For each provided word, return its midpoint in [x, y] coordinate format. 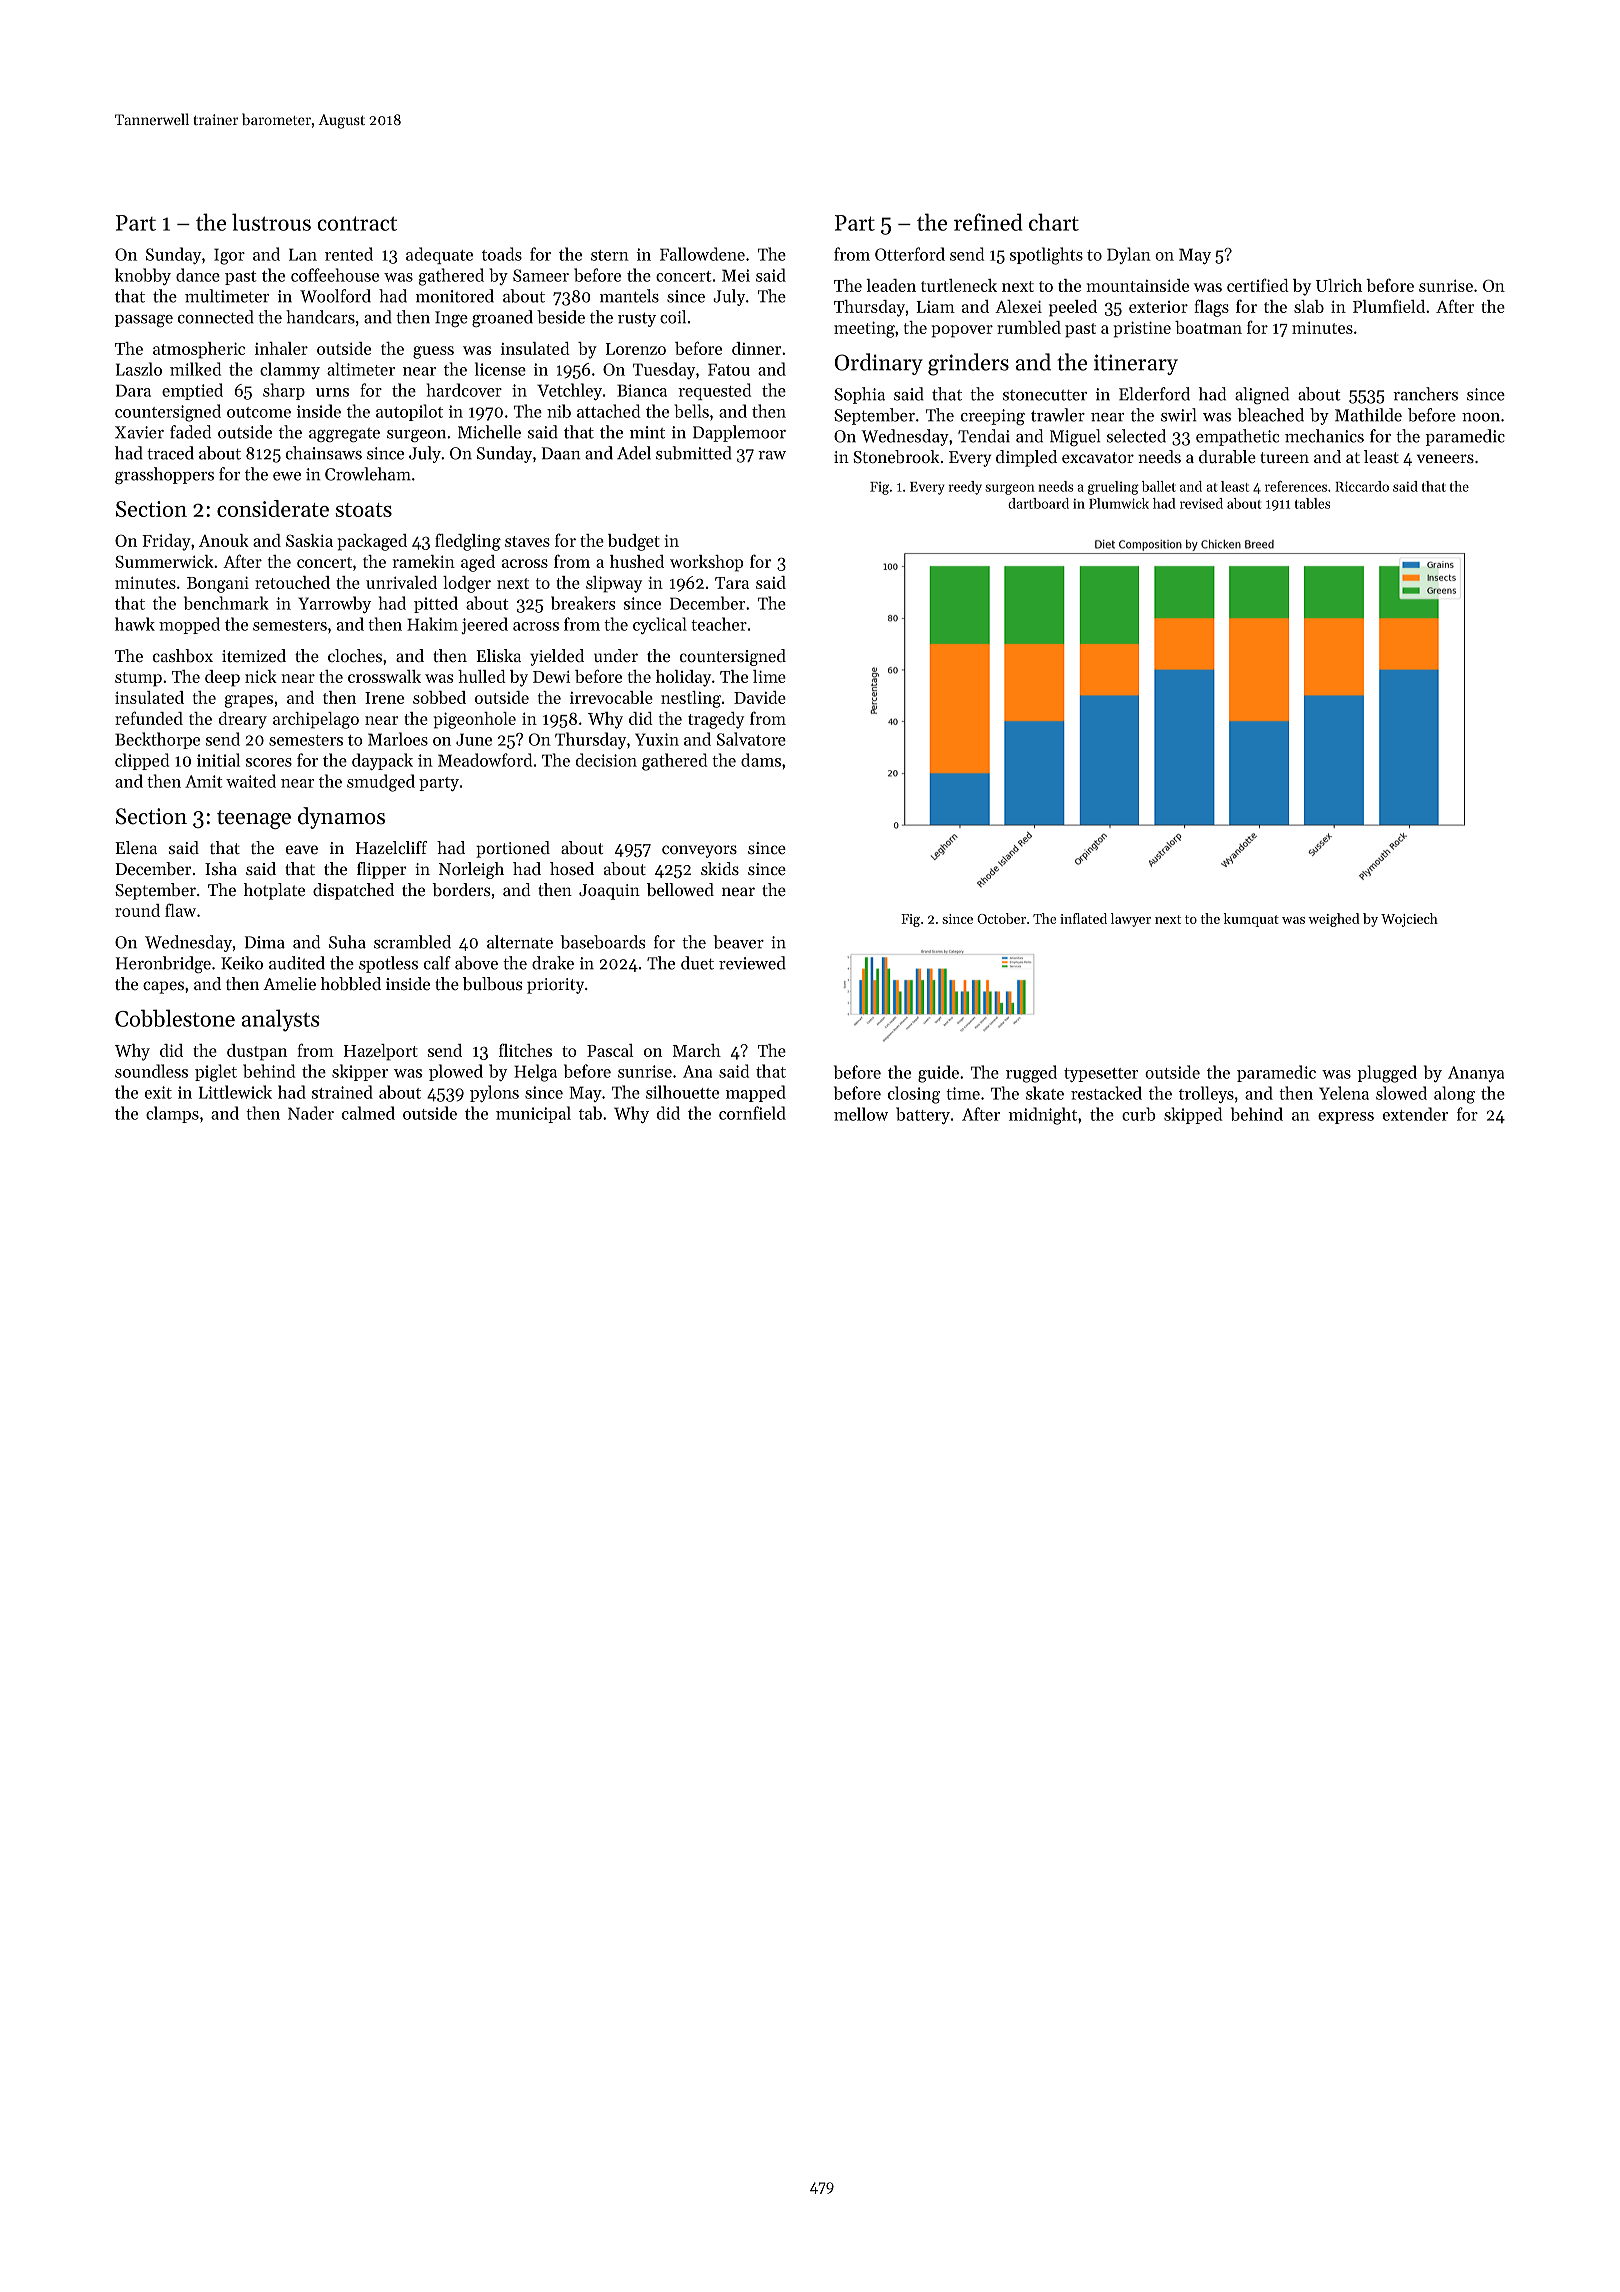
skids [720, 868]
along [1454, 1095]
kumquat [1251, 920]
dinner [756, 348]
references [1296, 486]
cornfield [752, 1113]
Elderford [1154, 394]
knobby [143, 276]
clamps [172, 1114]
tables [1313, 503]
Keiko [242, 963]
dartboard [1038, 503]
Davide [760, 697]
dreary [243, 720]
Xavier [139, 432]
